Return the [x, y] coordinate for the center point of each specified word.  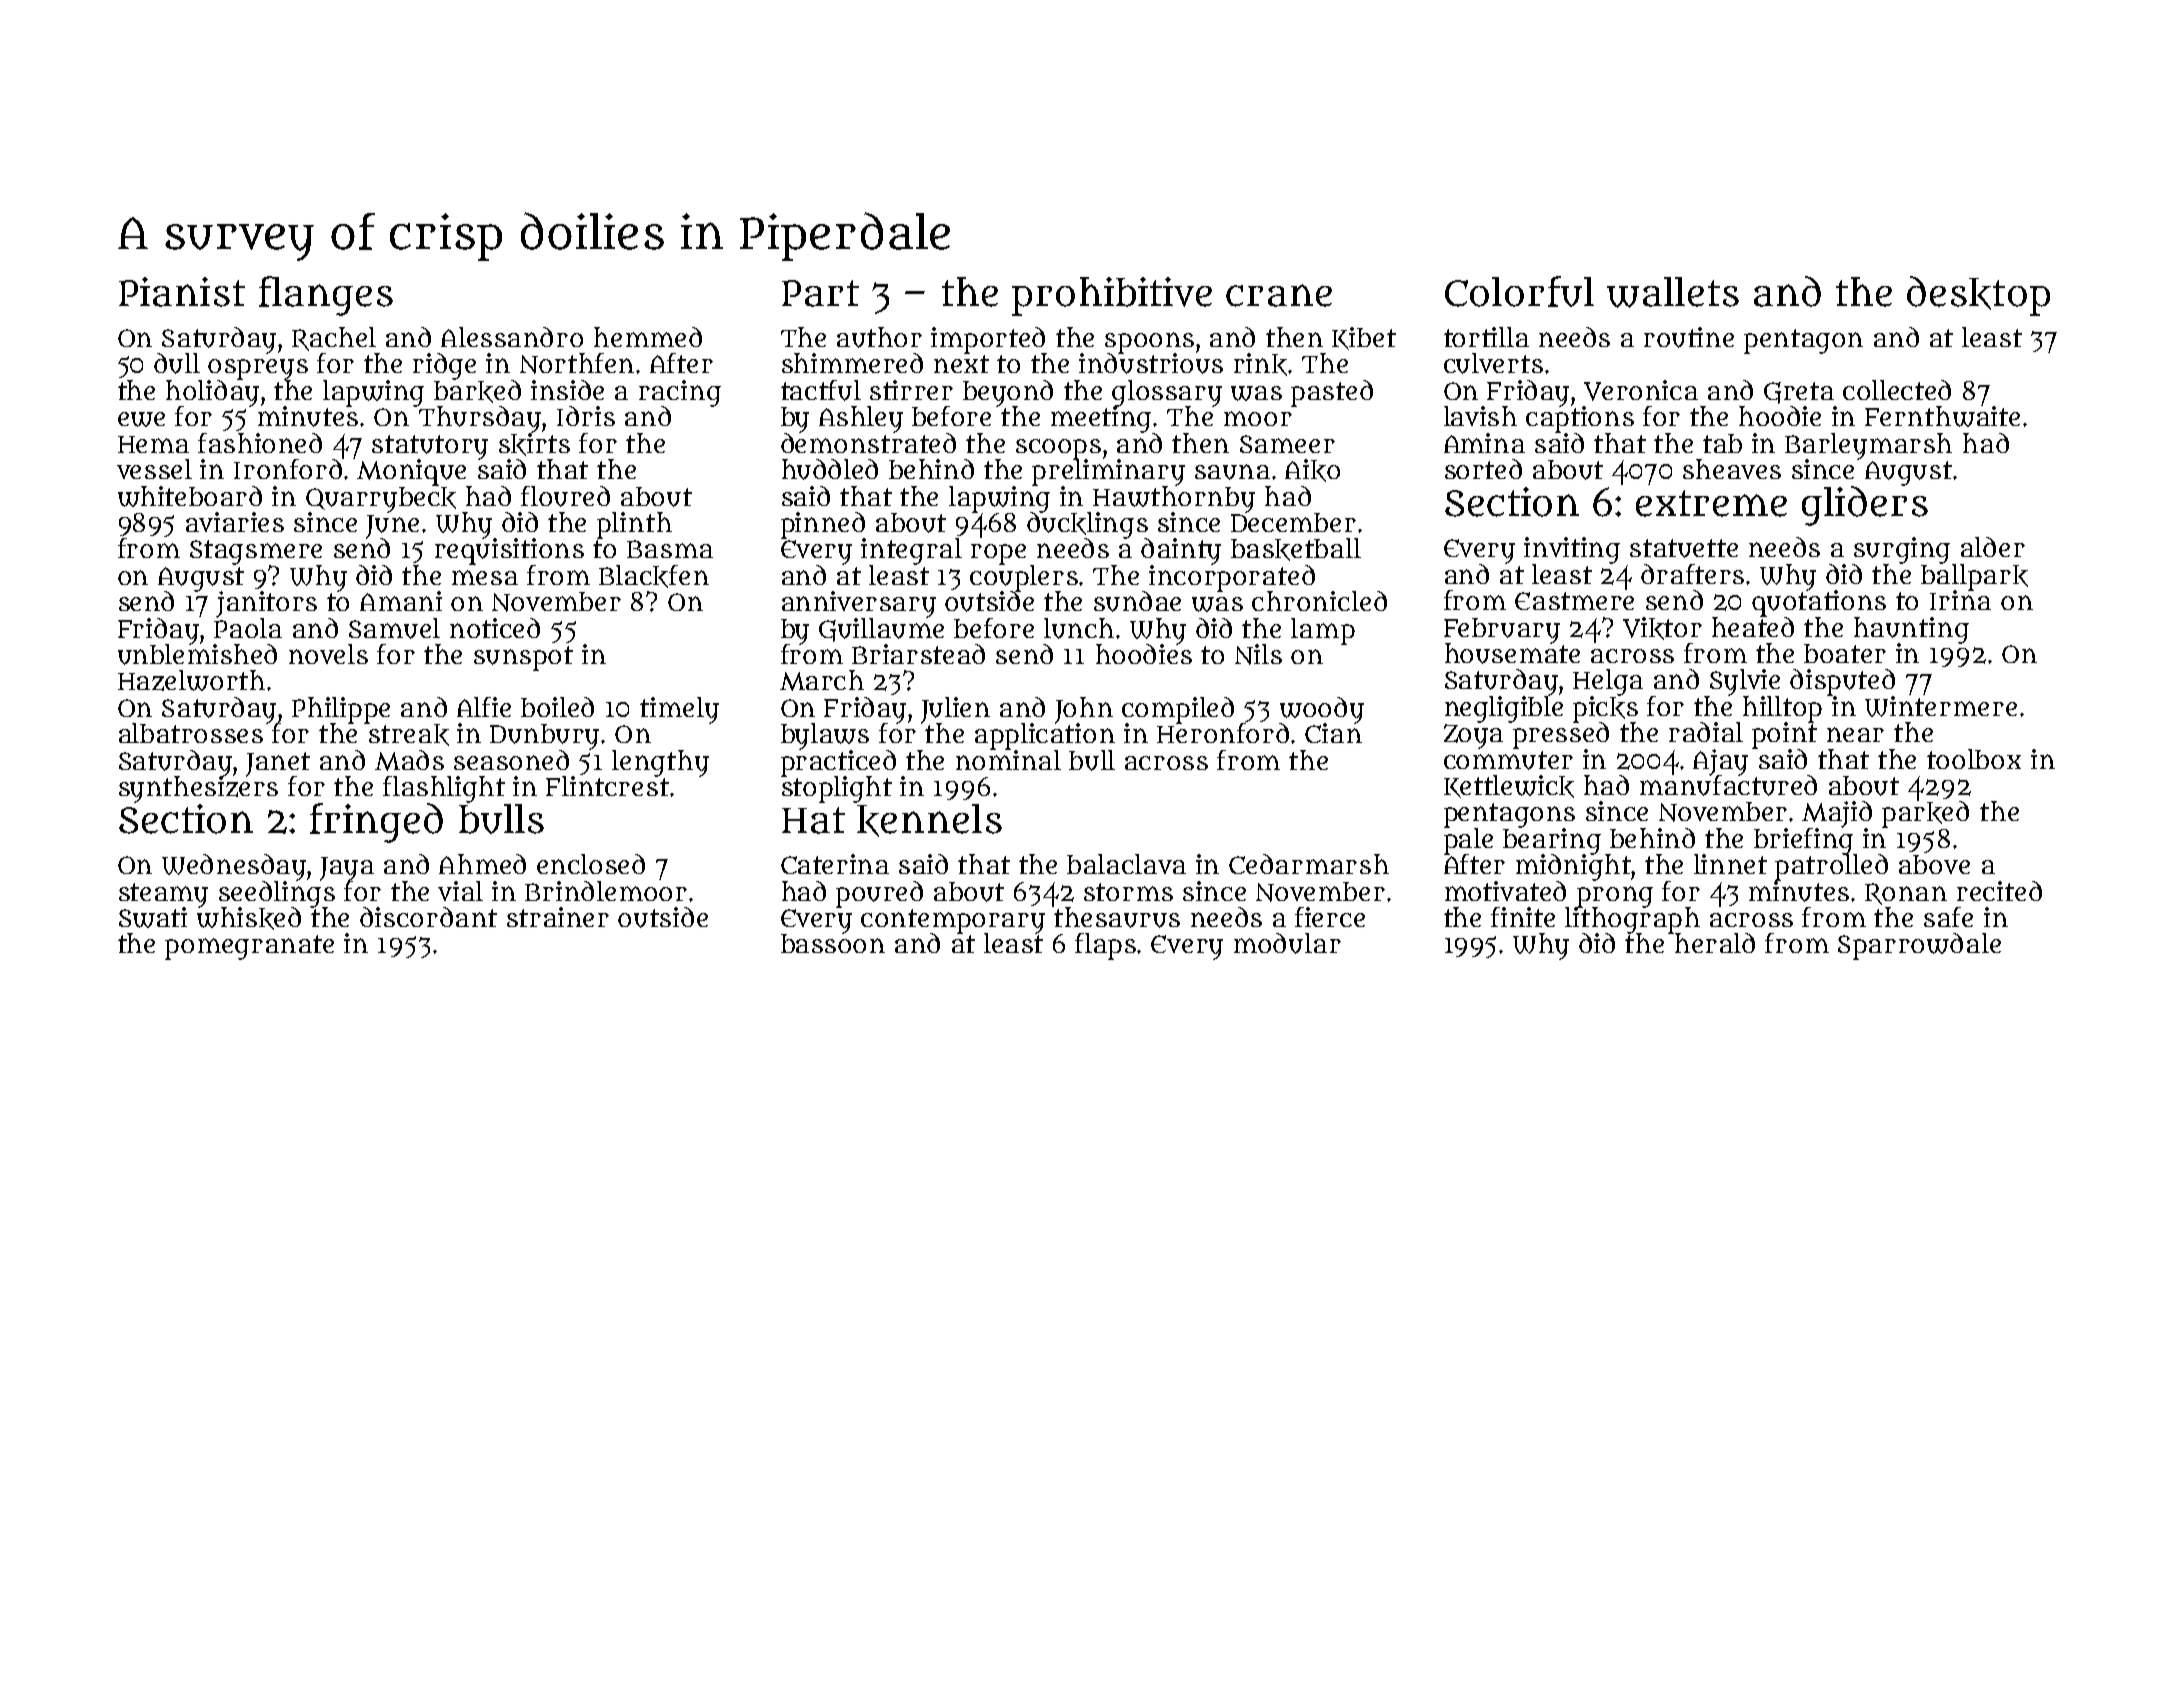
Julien [955, 710]
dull [177, 363]
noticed [495, 628]
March [822, 680]
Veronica [1641, 390]
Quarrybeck [381, 499]
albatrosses [191, 733]
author [879, 337]
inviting [1572, 550]
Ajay [1720, 762]
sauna [1232, 472]
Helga [1608, 682]
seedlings [277, 893]
